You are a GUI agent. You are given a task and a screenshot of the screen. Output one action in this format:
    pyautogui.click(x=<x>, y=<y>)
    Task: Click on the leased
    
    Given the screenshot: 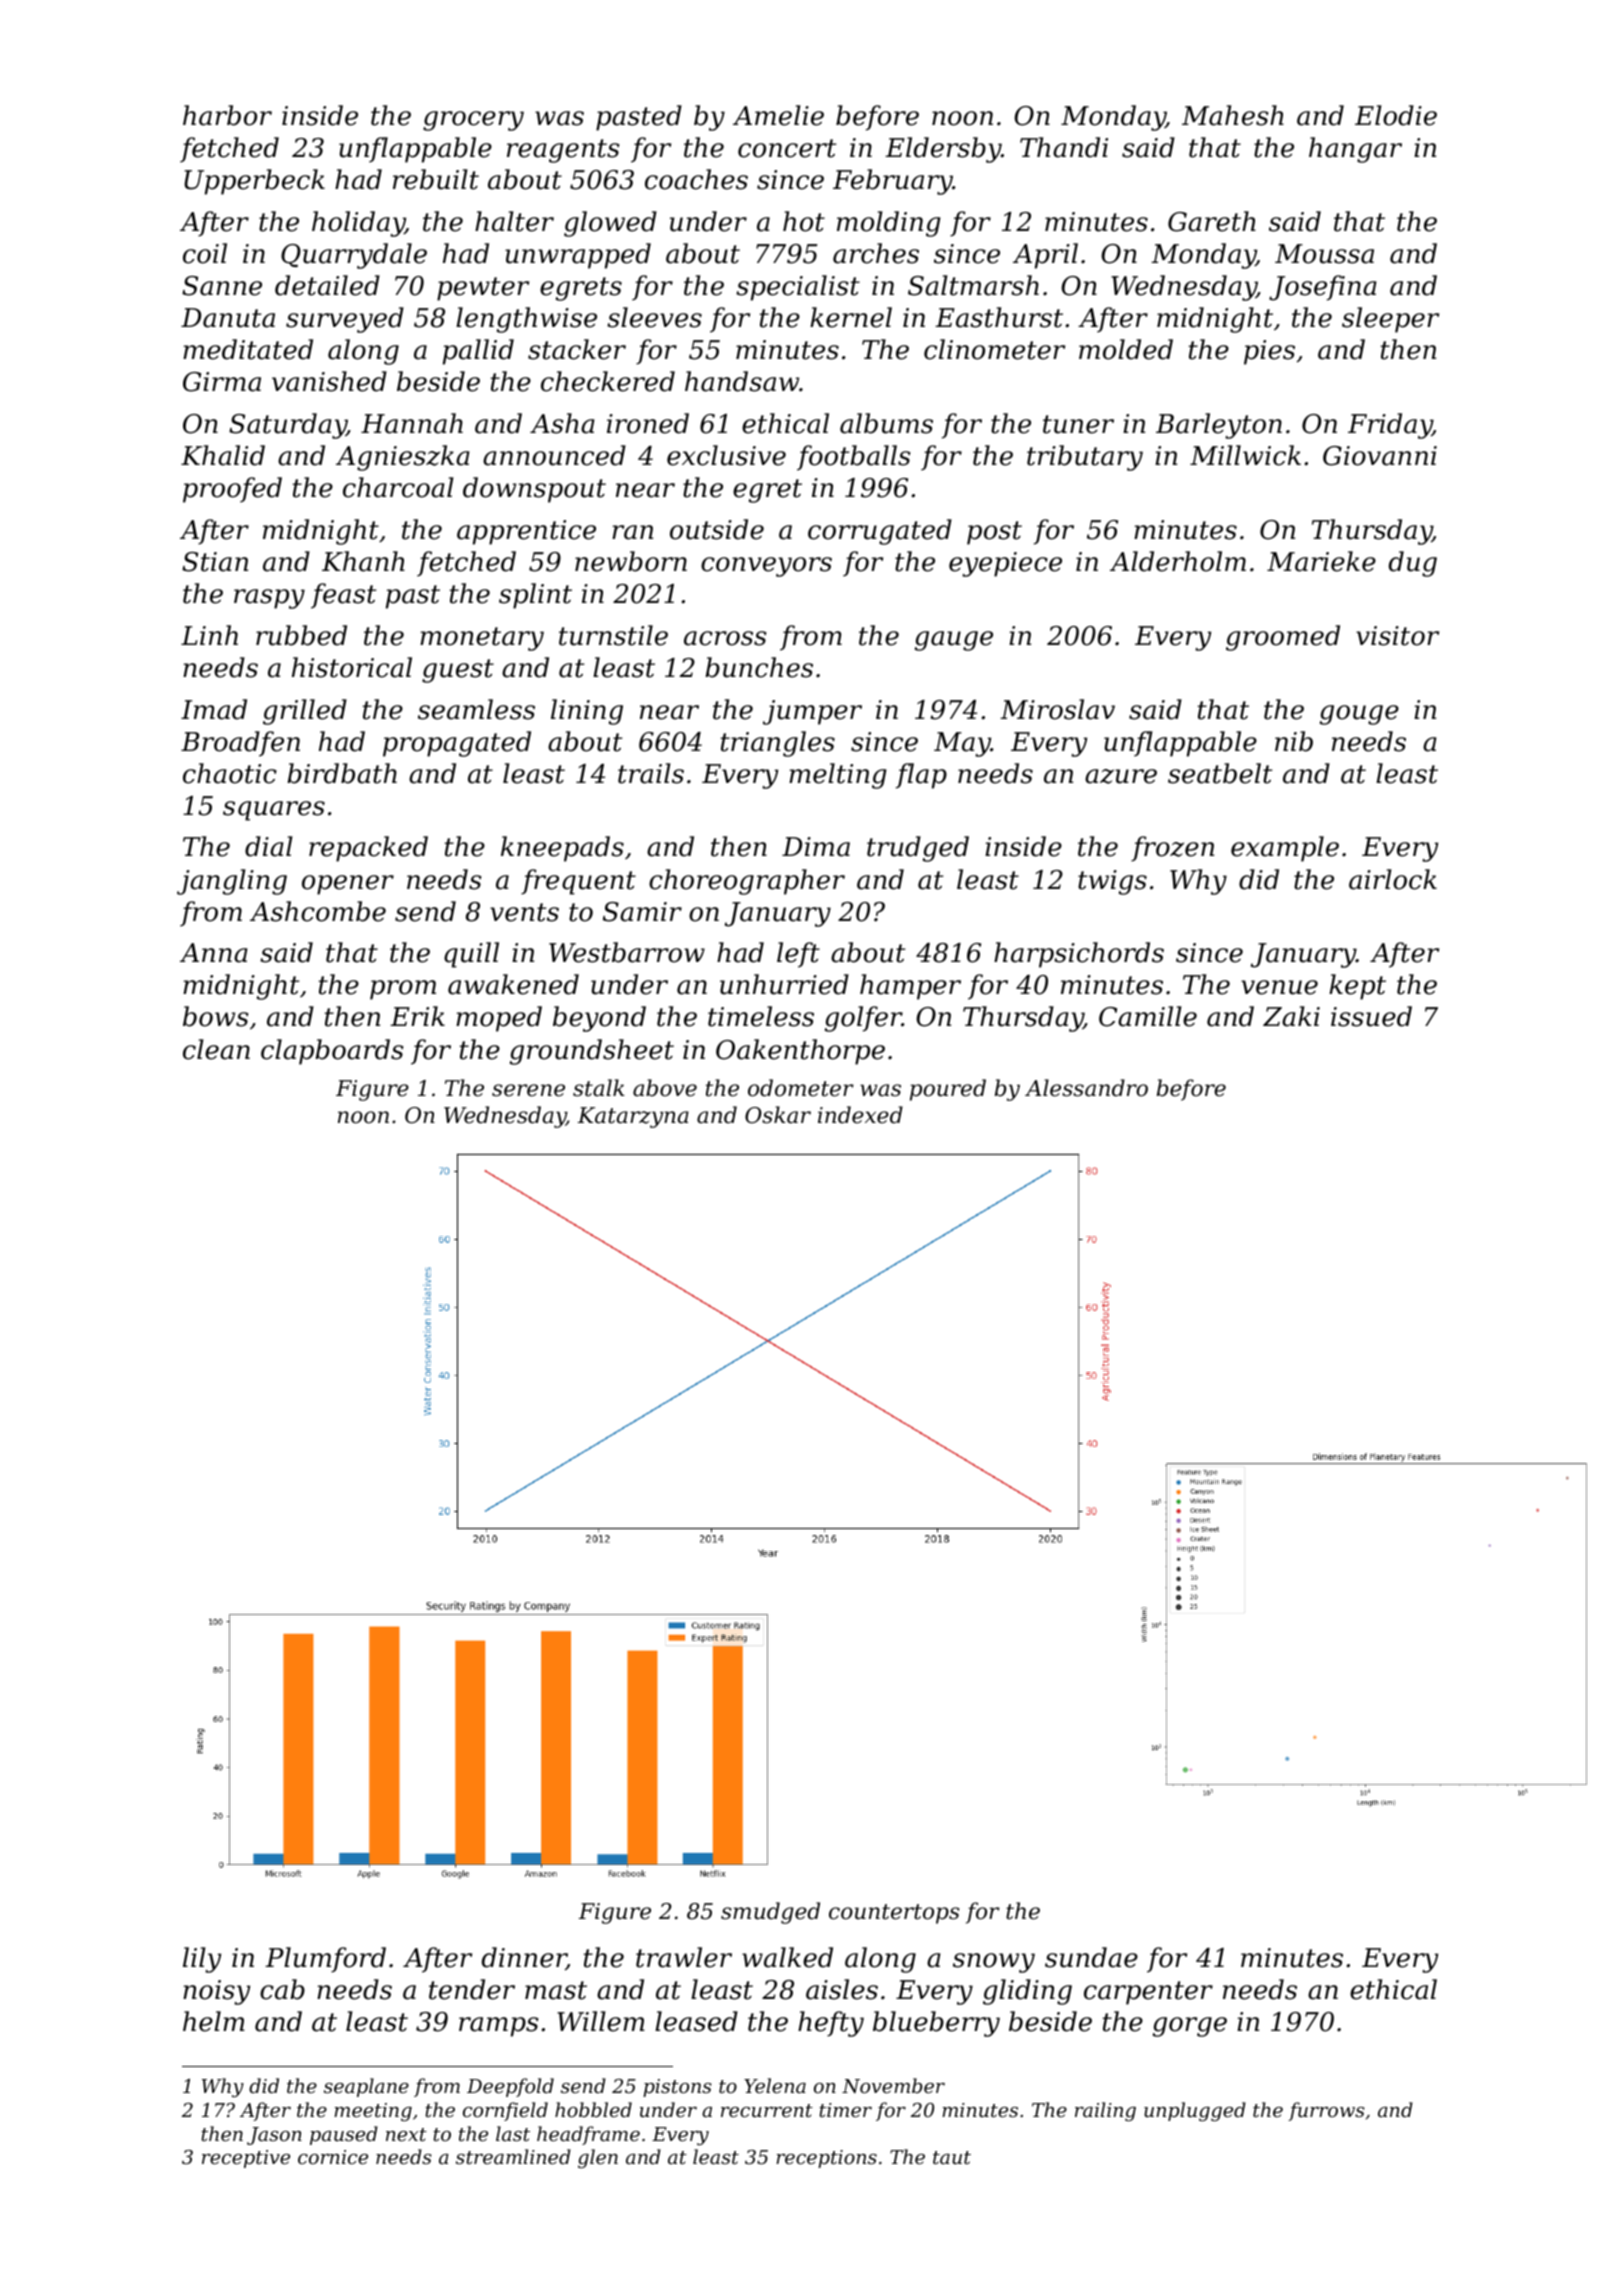 What is the action you would take?
    pyautogui.click(x=696, y=2021)
